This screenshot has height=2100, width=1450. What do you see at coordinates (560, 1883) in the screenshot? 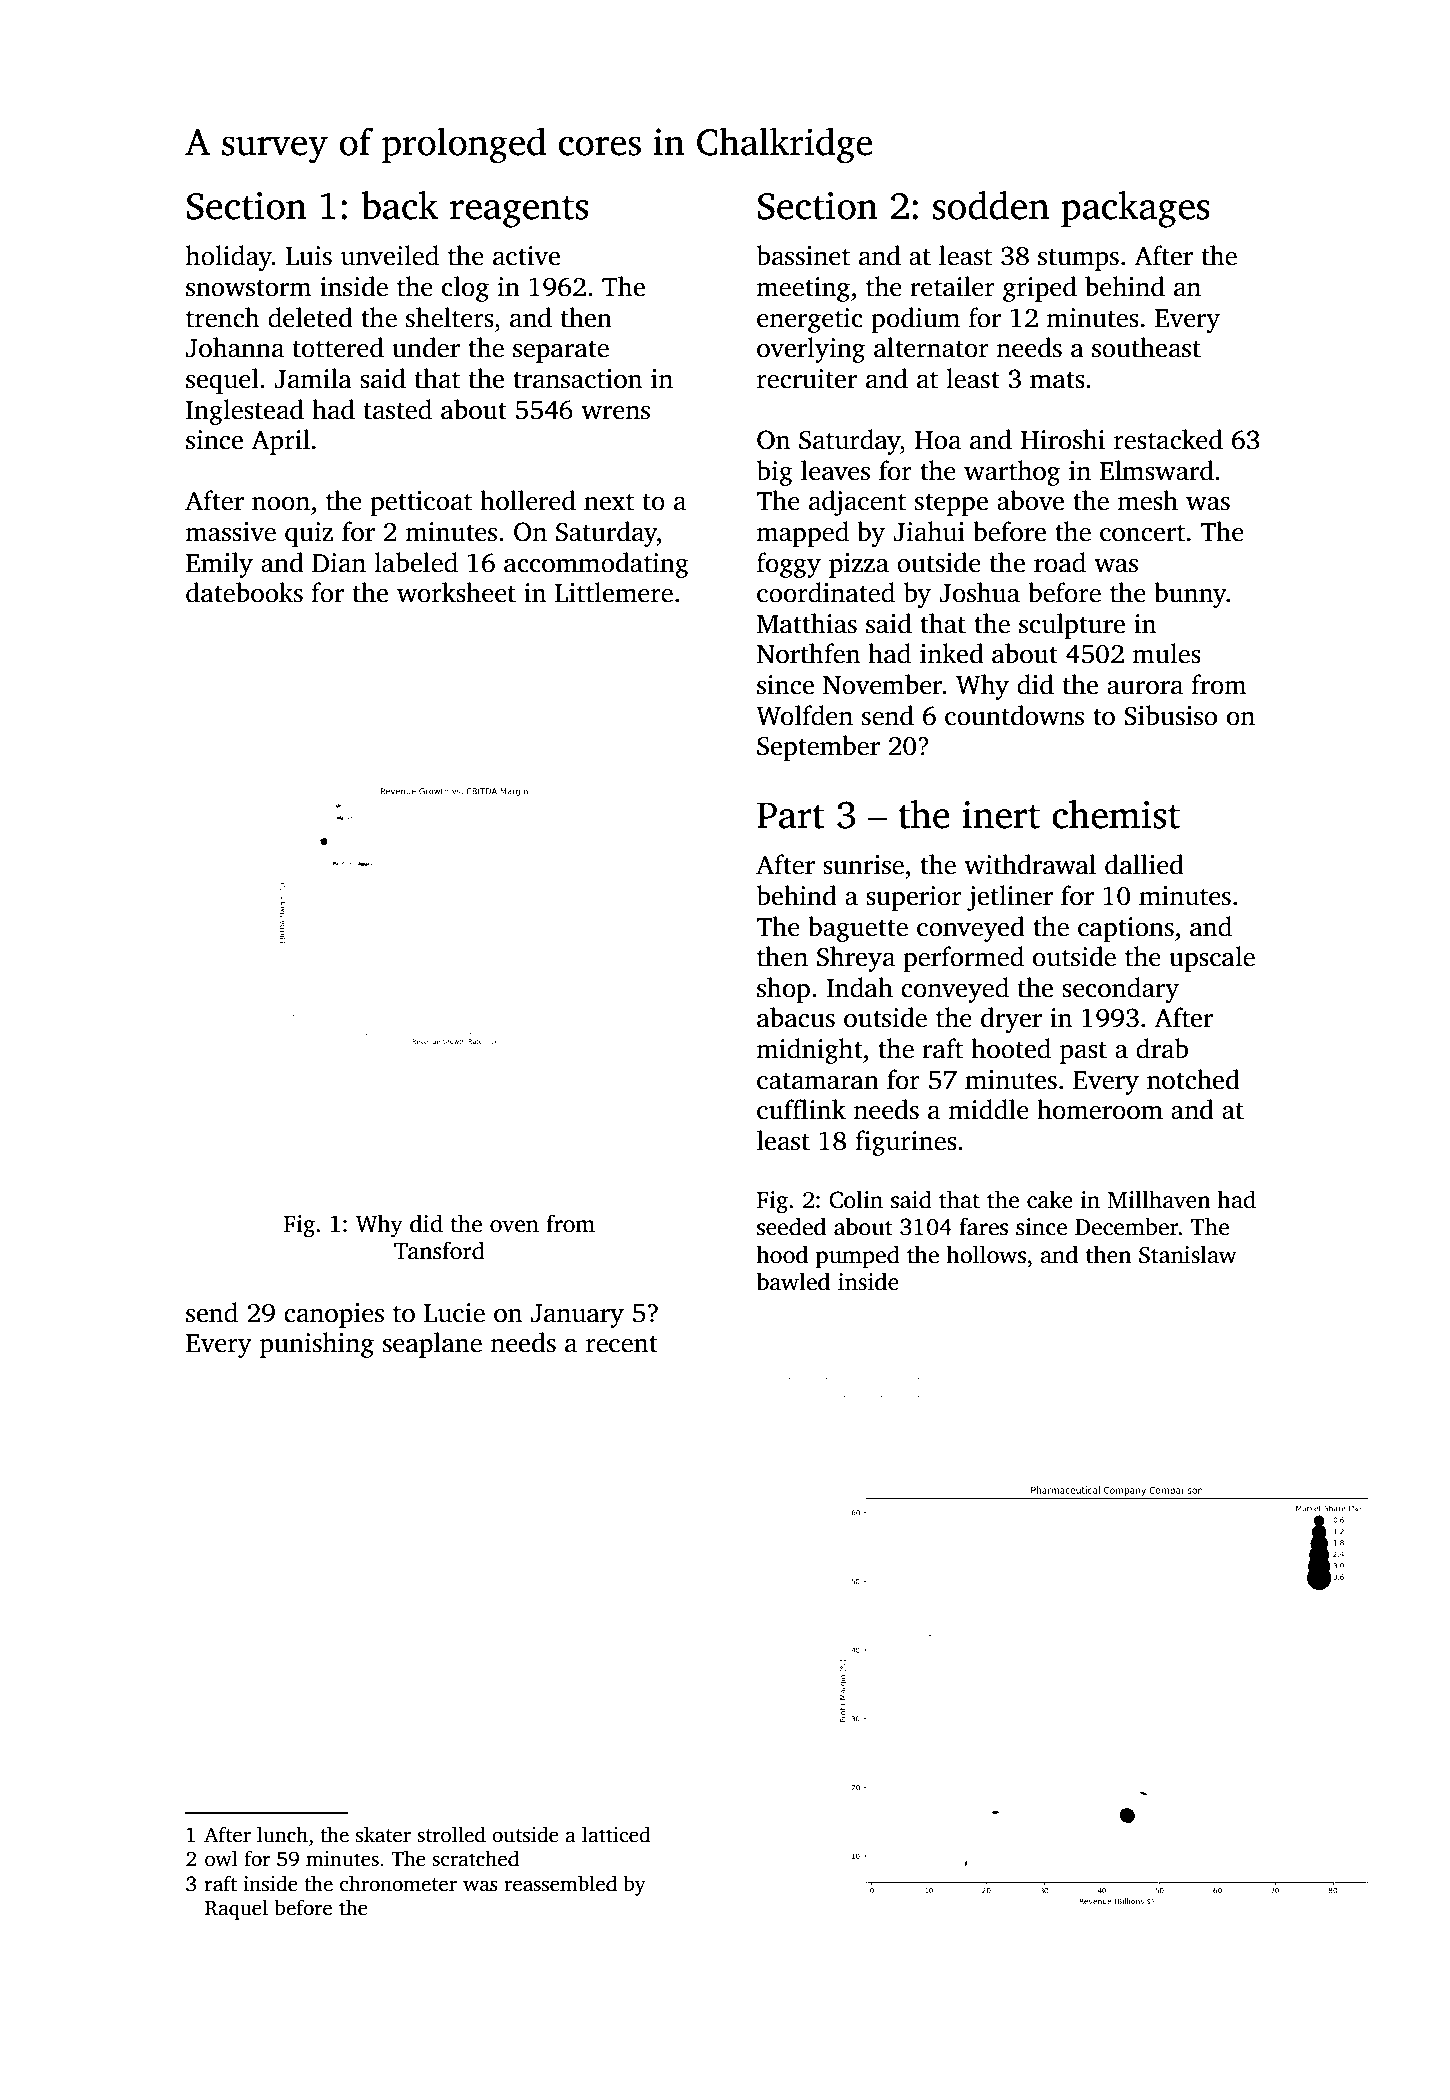
I see `reassembled` at bounding box center [560, 1883].
